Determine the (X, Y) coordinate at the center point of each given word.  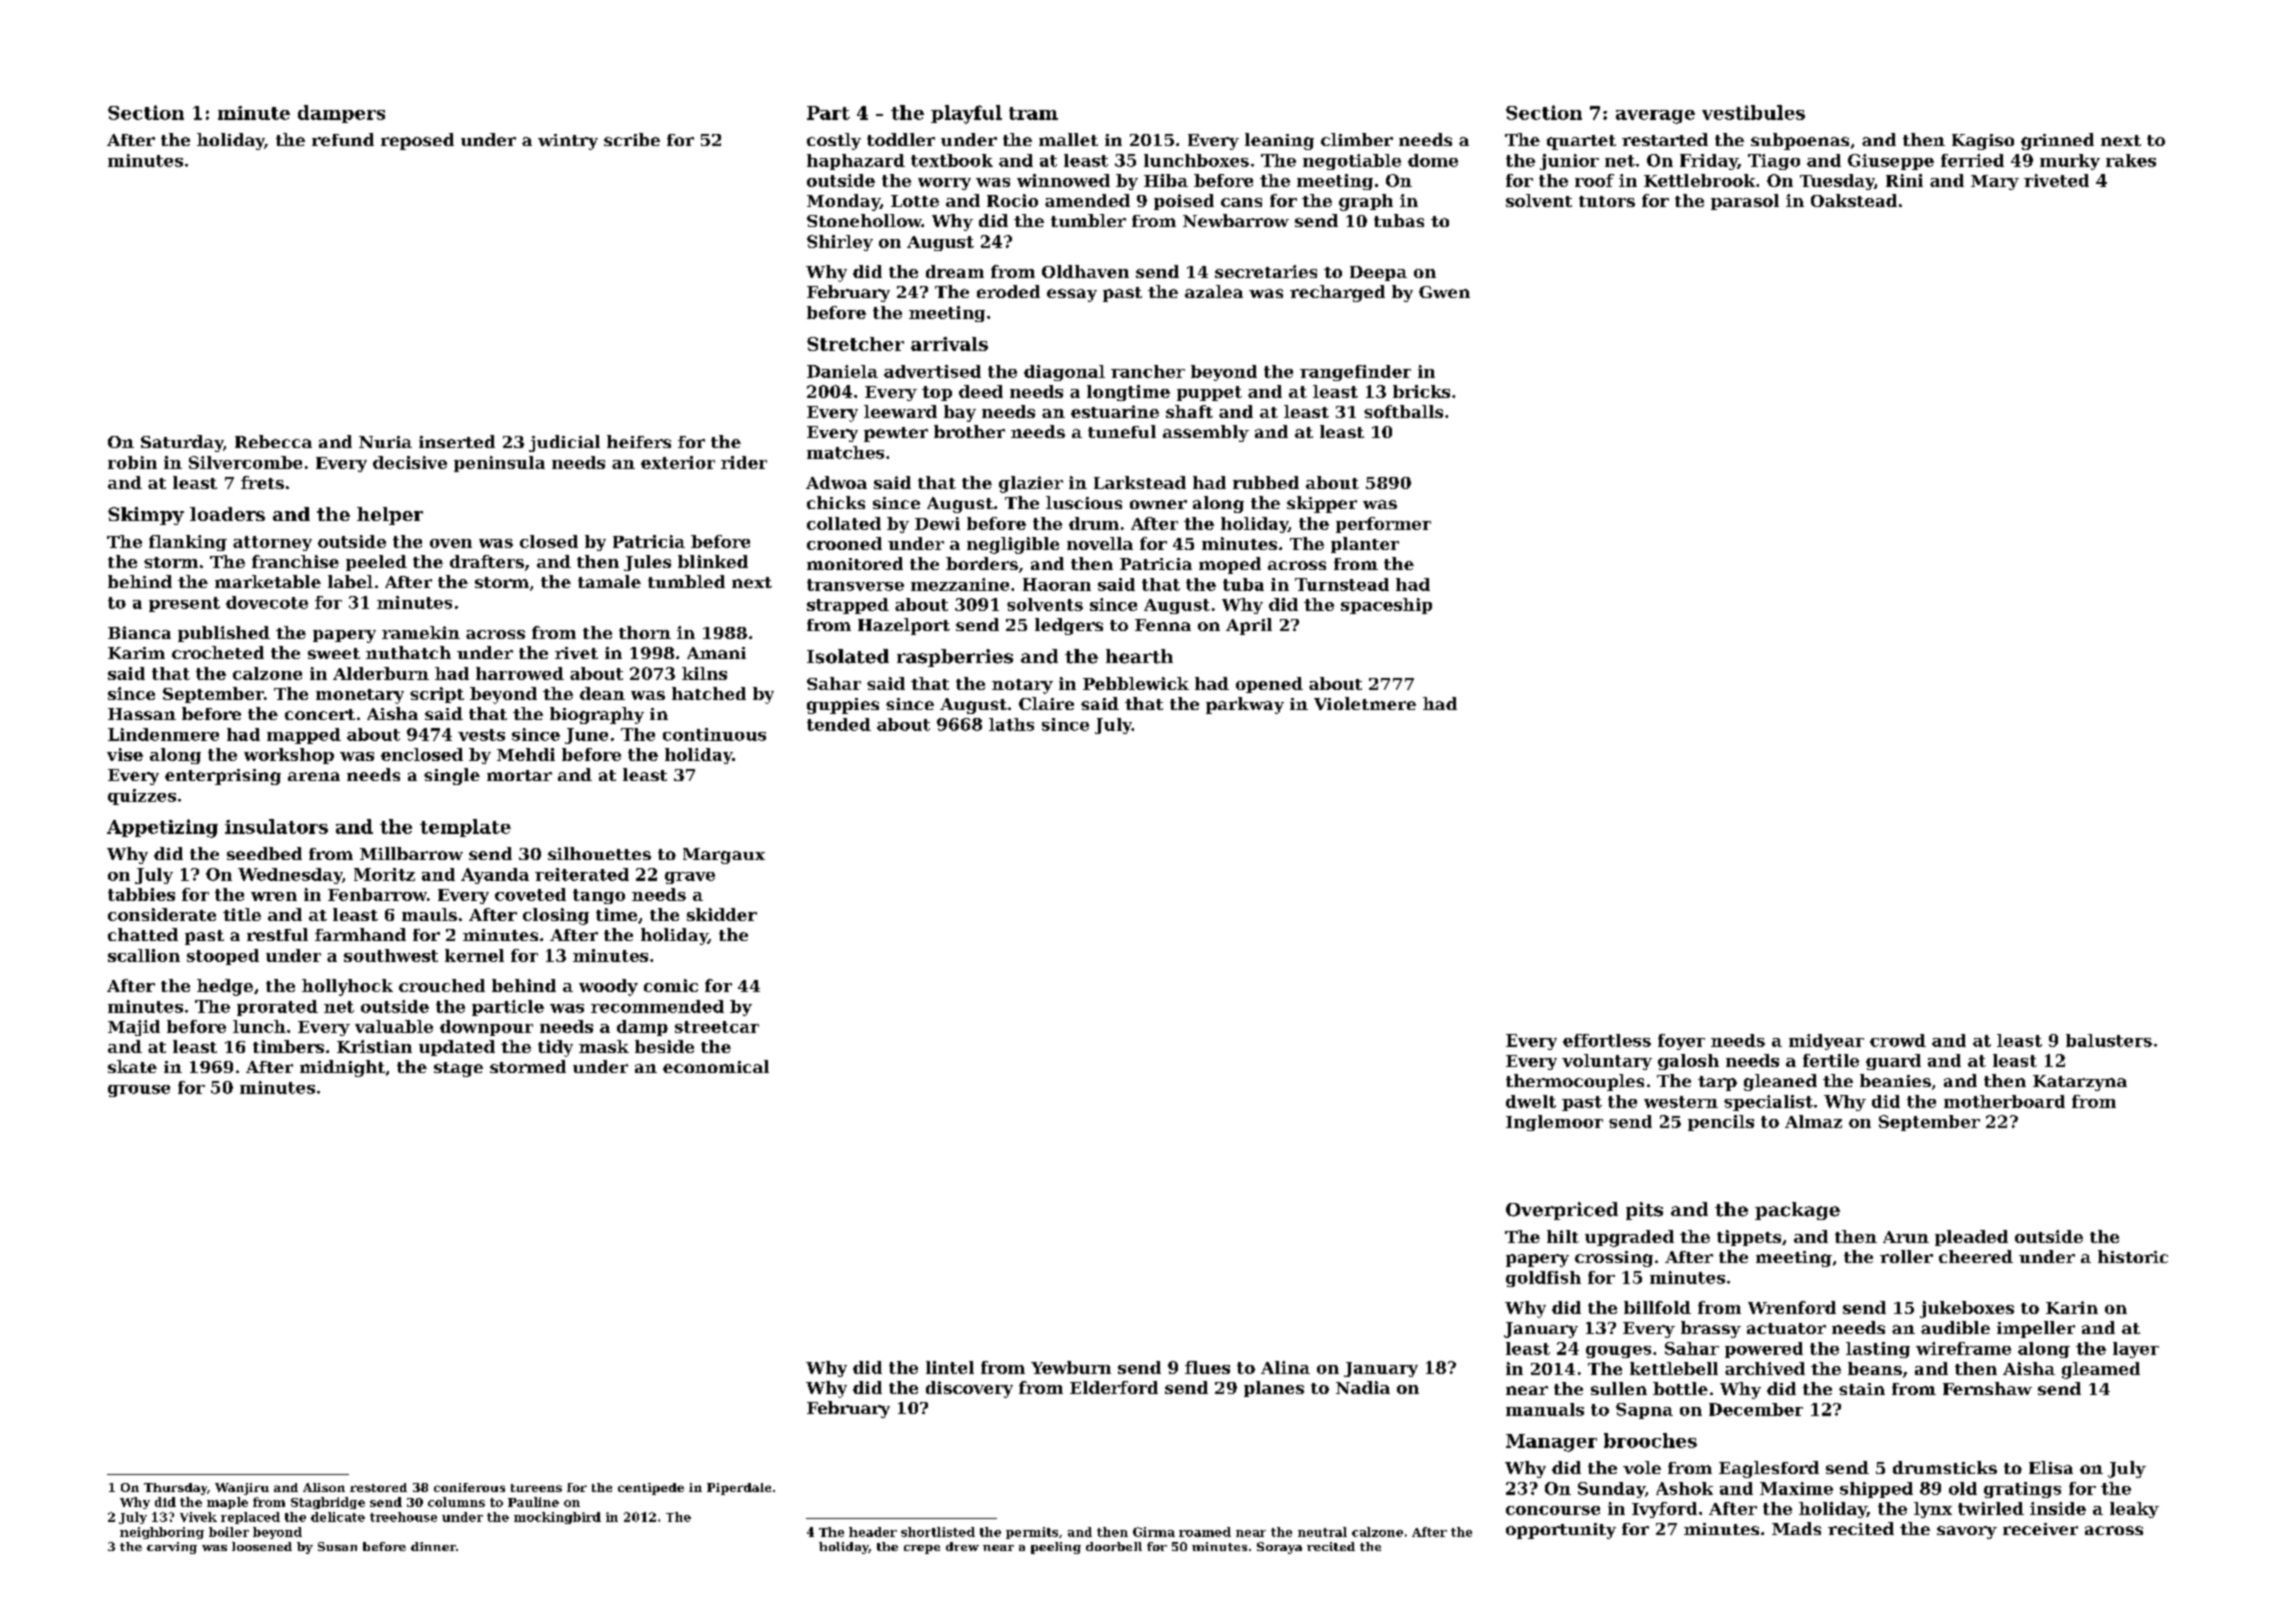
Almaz (1813, 1121)
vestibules (1753, 112)
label (350, 581)
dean (602, 693)
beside (664, 1046)
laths (1011, 724)
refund (343, 139)
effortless (1607, 1040)
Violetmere (1365, 703)
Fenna (1163, 625)
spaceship (1386, 606)
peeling (1056, 1548)
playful (966, 114)
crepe (922, 1549)
